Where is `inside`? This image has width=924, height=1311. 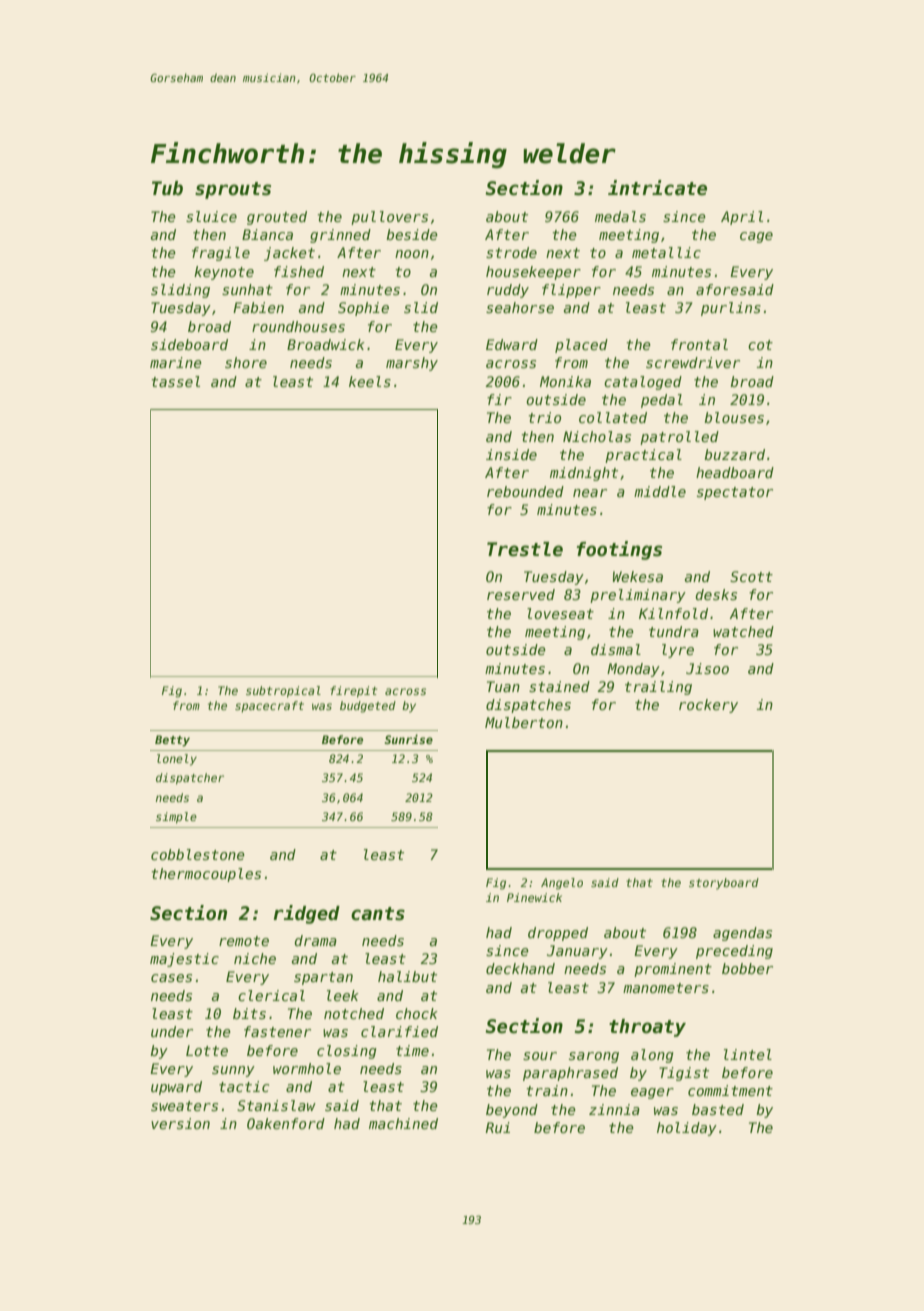
inside is located at coordinates (511, 454).
